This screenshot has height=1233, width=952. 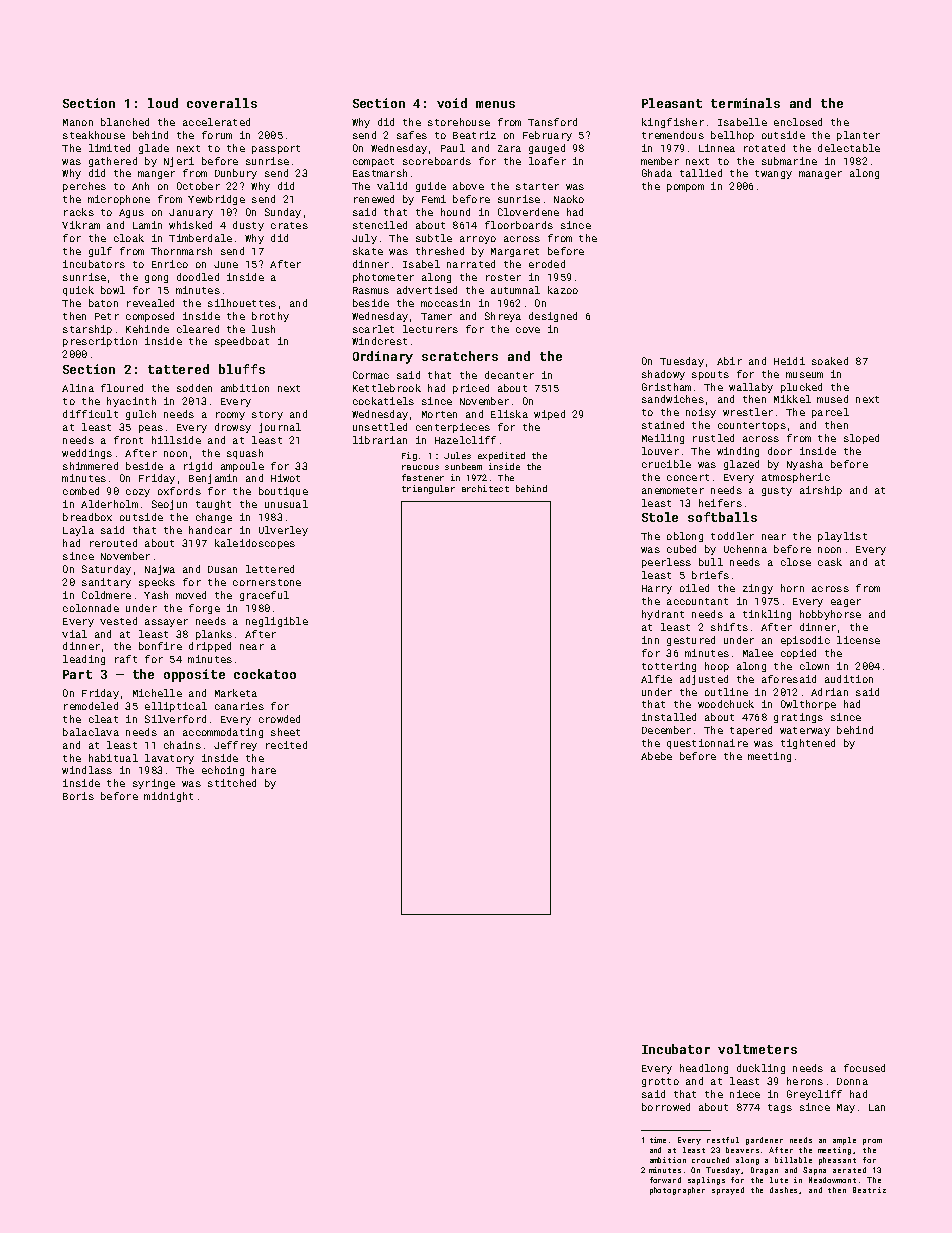 What do you see at coordinates (864, 1068) in the screenshot?
I see `focused` at bounding box center [864, 1068].
